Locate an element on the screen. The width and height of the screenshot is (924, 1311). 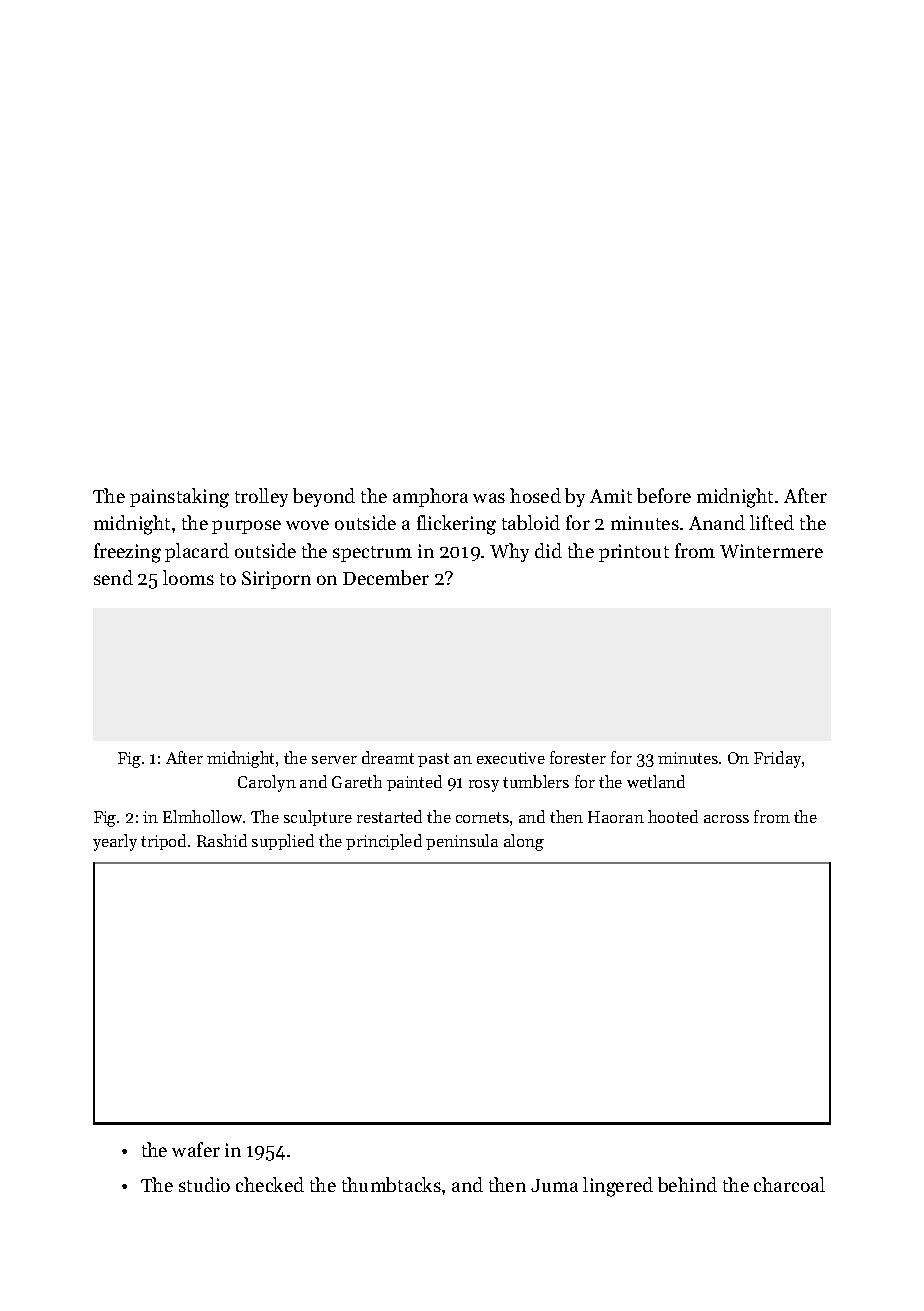
hosed is located at coordinates (535, 495).
